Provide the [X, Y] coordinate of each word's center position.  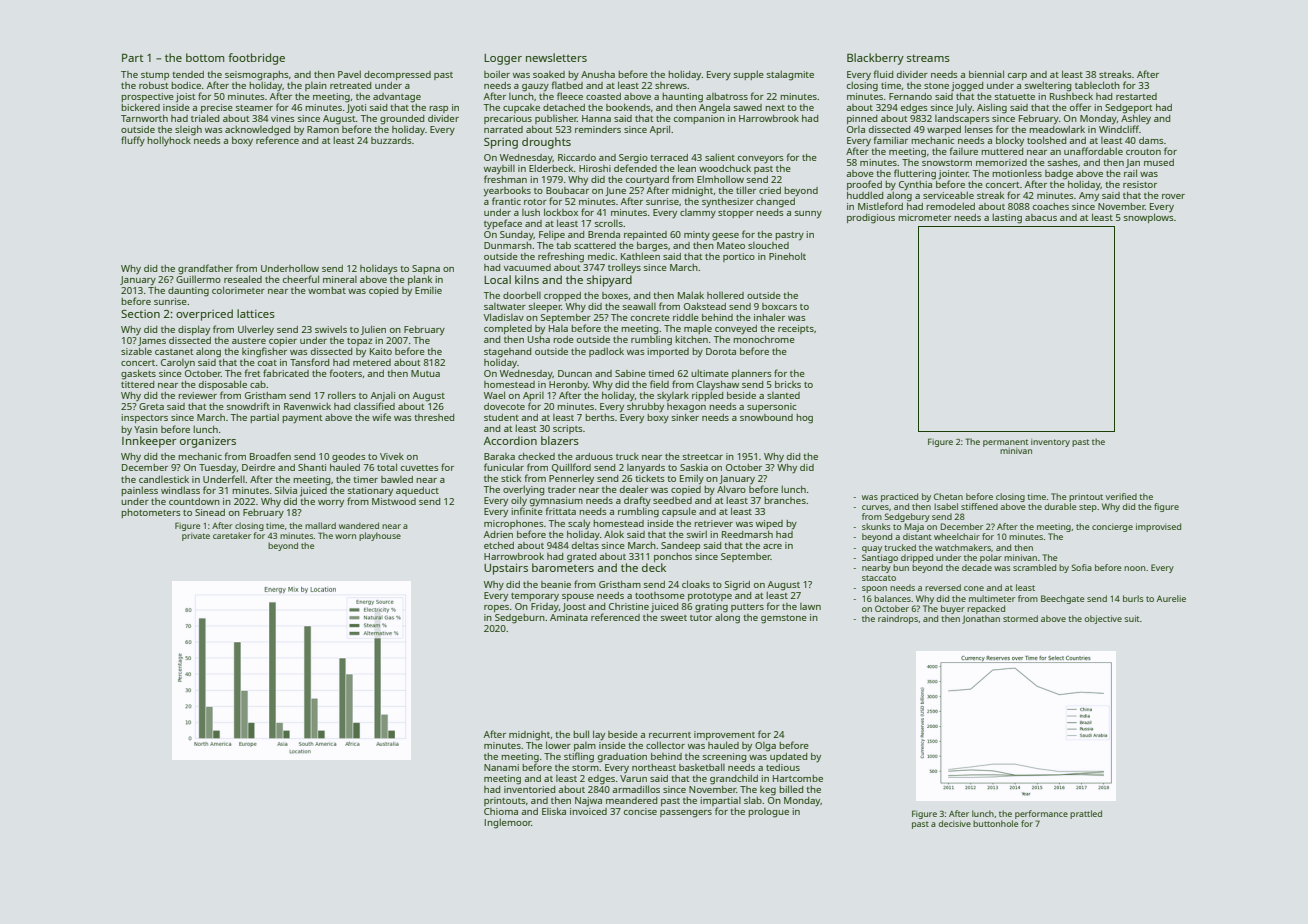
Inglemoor [508, 823]
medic [601, 256]
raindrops [898, 619]
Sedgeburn [520, 619]
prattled [1086, 814]
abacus [1041, 217]
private [196, 537]
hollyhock [169, 141]
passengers [686, 814]
